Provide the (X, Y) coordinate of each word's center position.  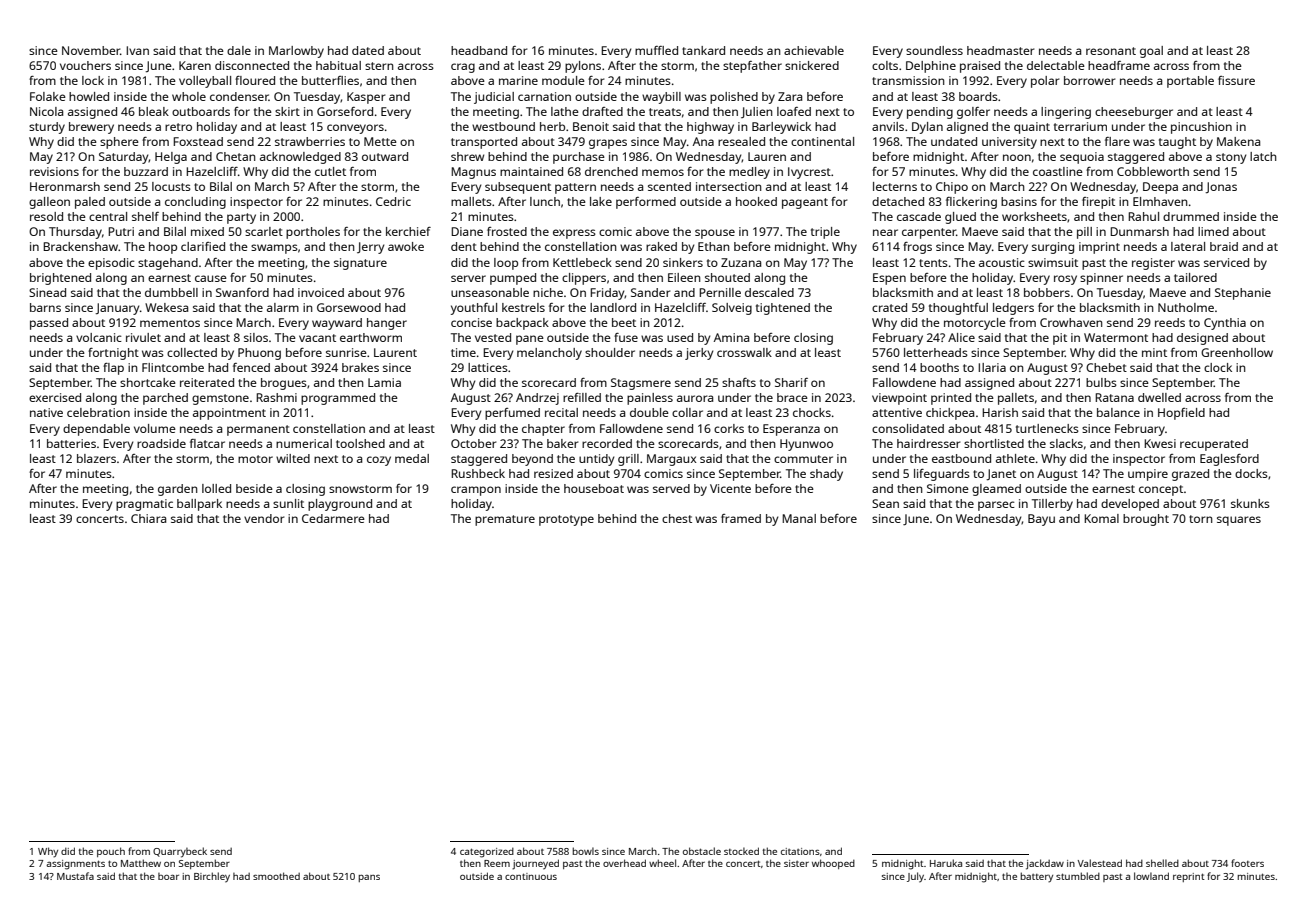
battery (1036, 877)
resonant (1111, 51)
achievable (814, 50)
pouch (111, 852)
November (91, 50)
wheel (662, 863)
